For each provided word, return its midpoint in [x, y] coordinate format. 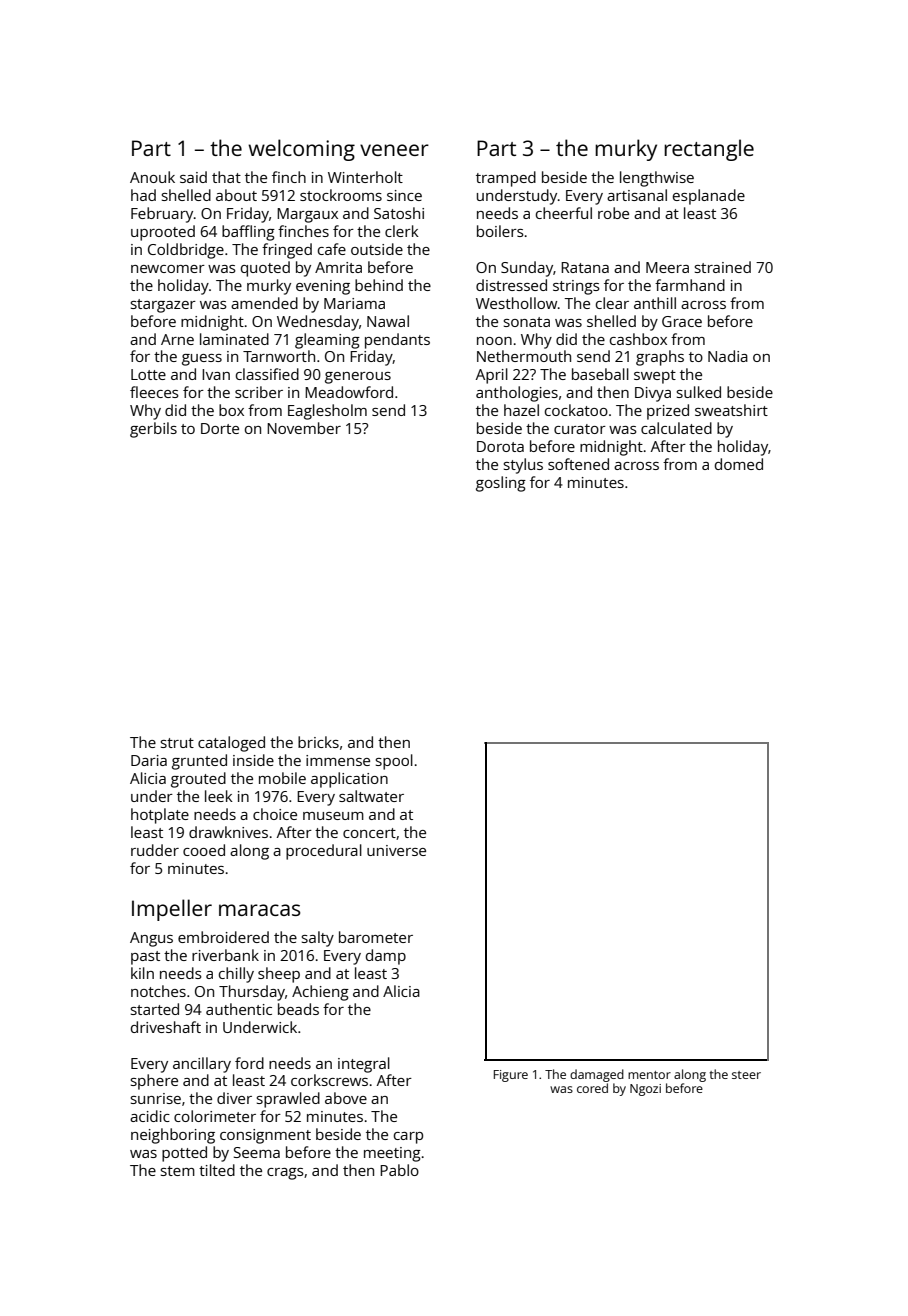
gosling [501, 484]
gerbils [153, 430]
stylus [523, 466]
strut [177, 743]
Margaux [307, 215]
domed [739, 464]
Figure [511, 1076]
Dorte [220, 428]
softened [578, 464]
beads [298, 1009]
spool [394, 762]
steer [746, 1075]
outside [377, 249]
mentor [649, 1075]
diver [234, 1098]
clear [612, 303]
